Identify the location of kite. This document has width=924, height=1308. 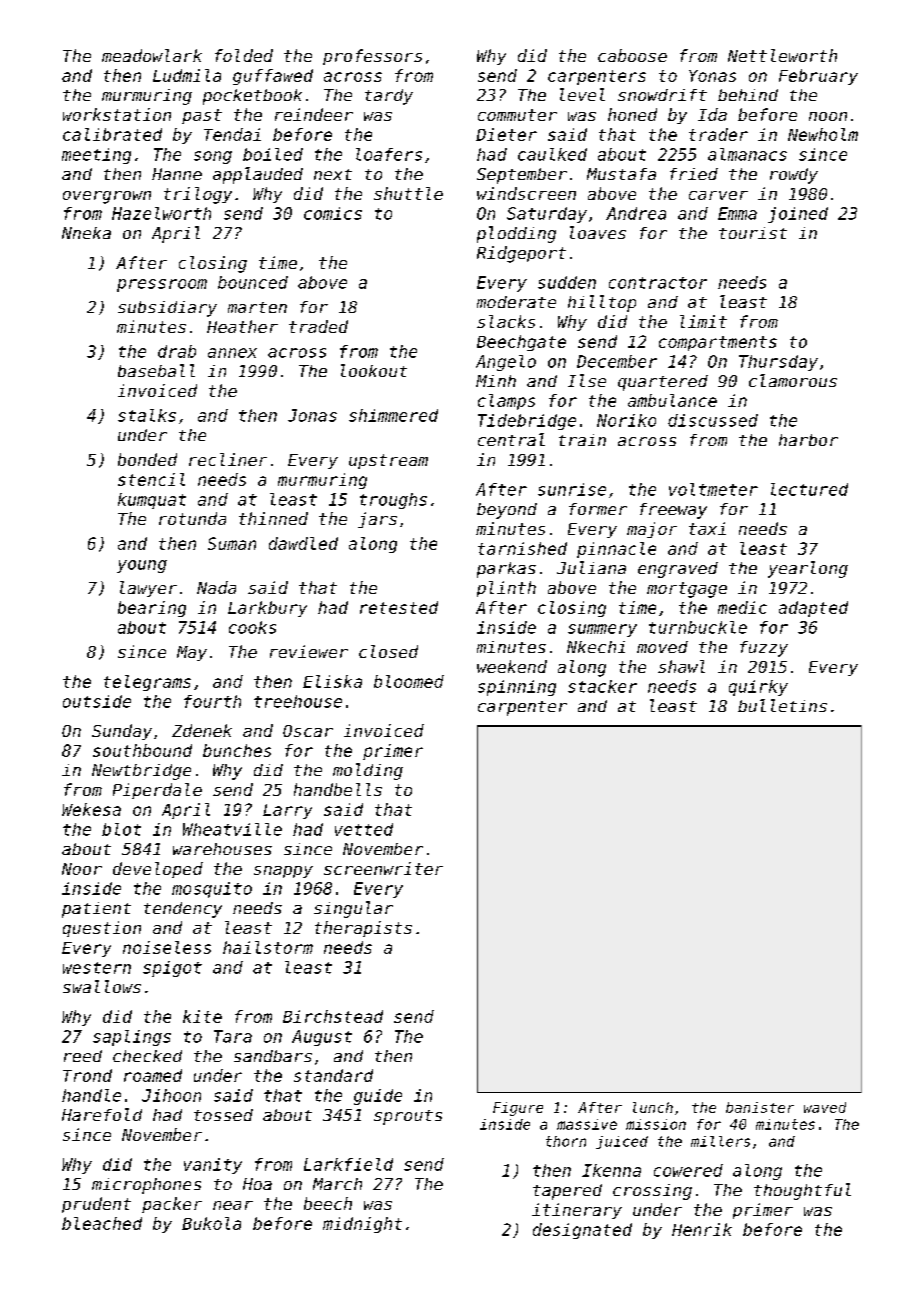
(202, 1016).
